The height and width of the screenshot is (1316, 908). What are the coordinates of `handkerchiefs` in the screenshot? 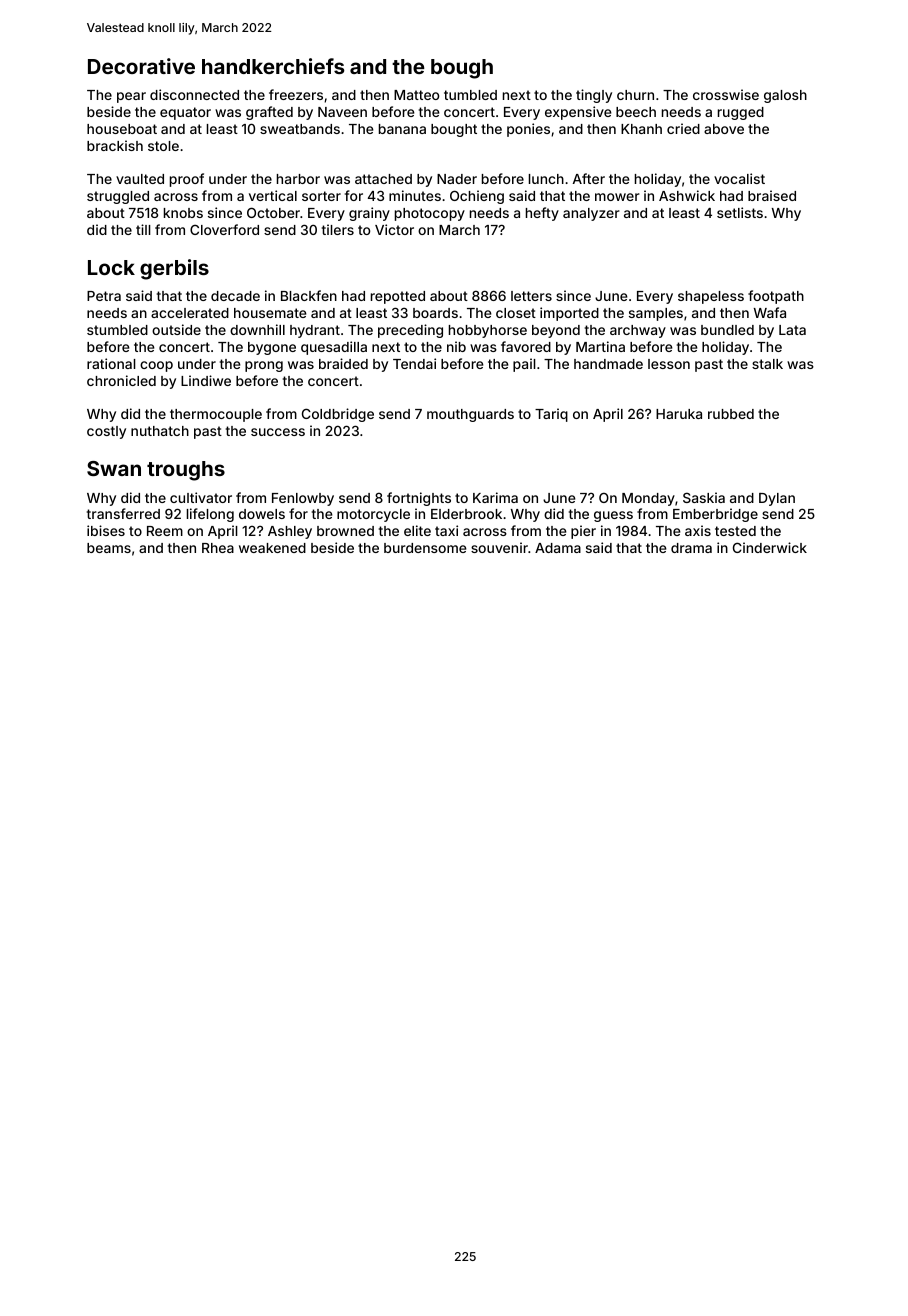 It's located at (273, 66).
